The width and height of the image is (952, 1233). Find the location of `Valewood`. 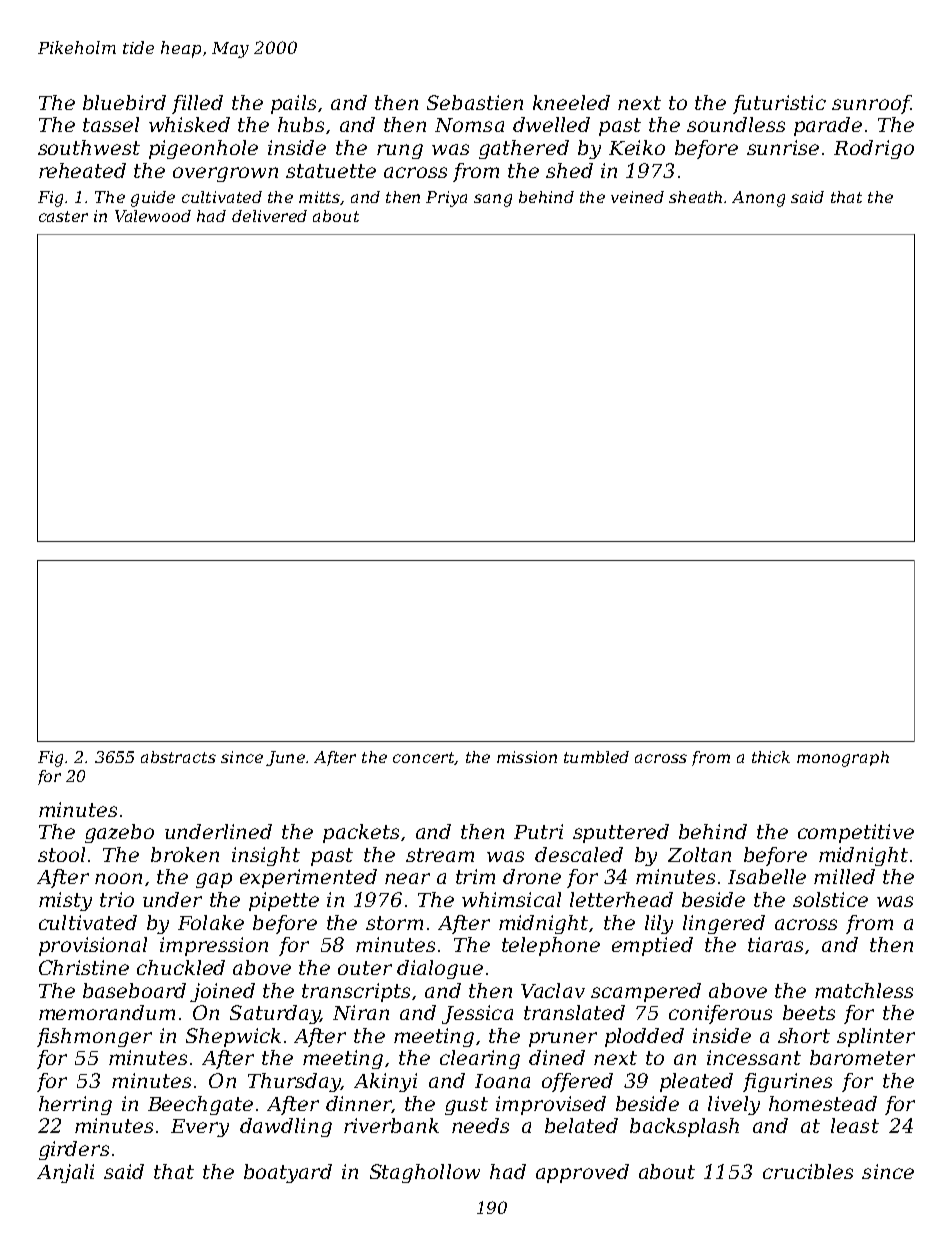

Valewood is located at coordinates (153, 216).
